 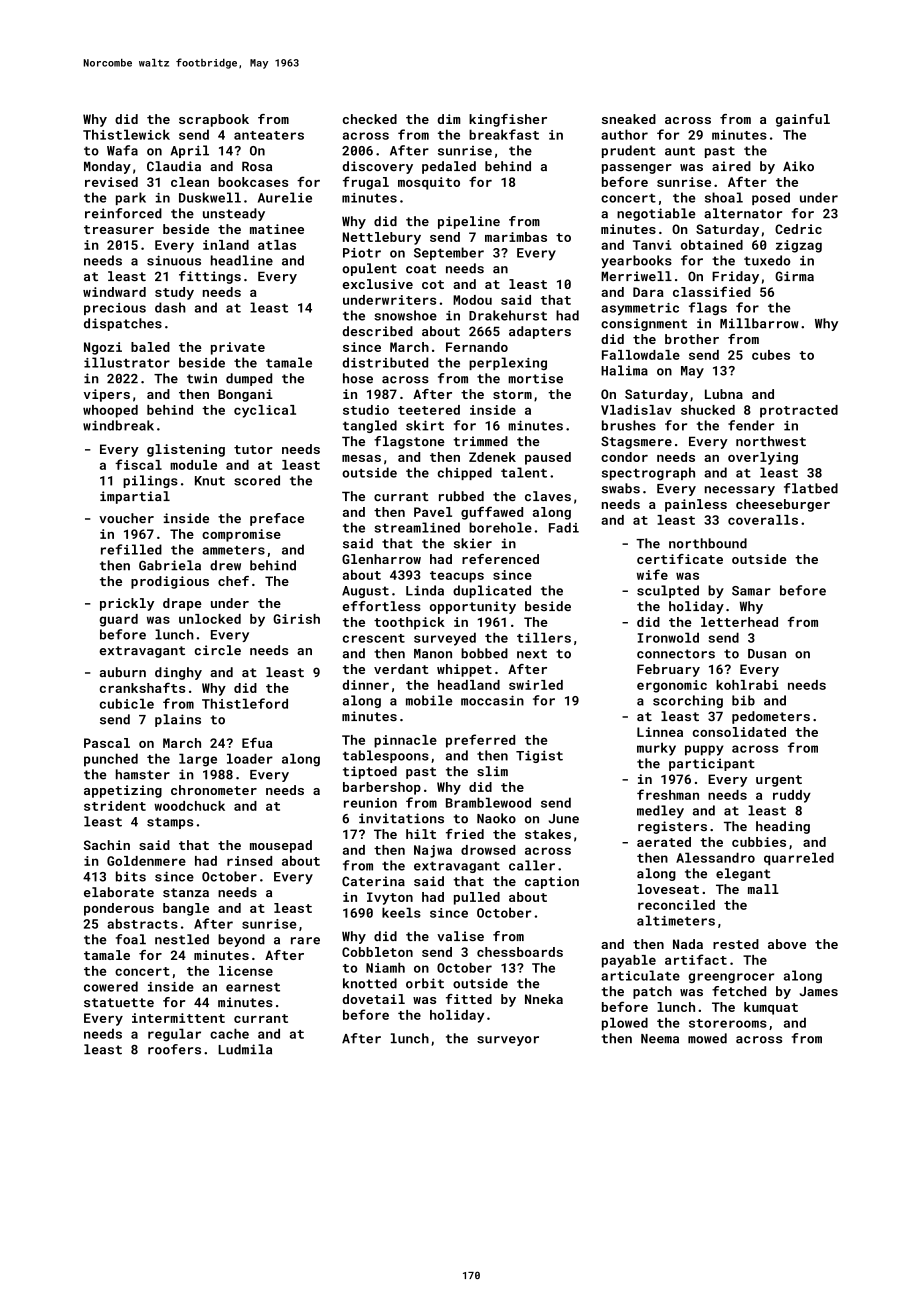 I want to click on Samar, so click(x=751, y=591).
